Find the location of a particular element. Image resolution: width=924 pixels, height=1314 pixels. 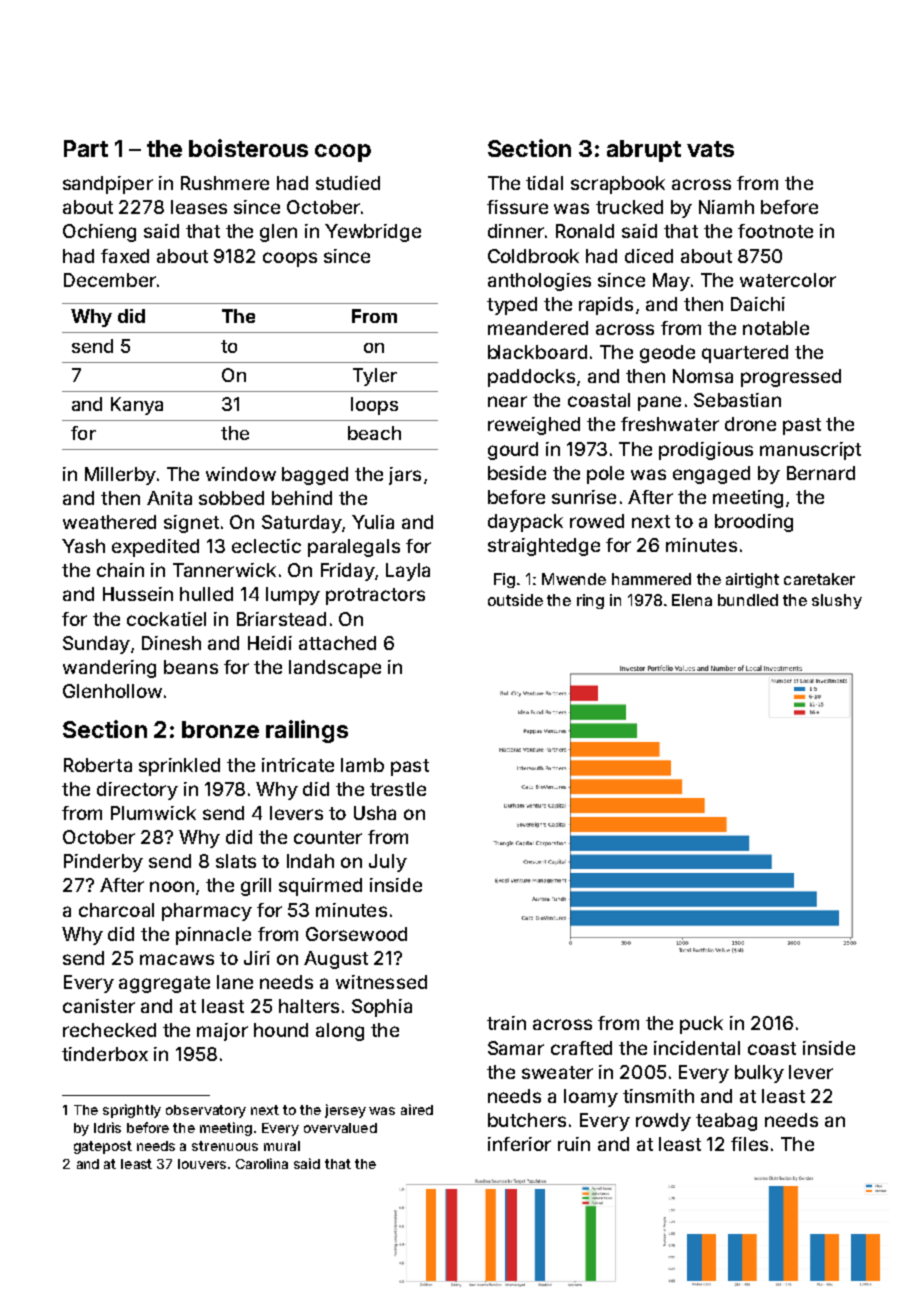

fissure is located at coordinates (517, 207).
